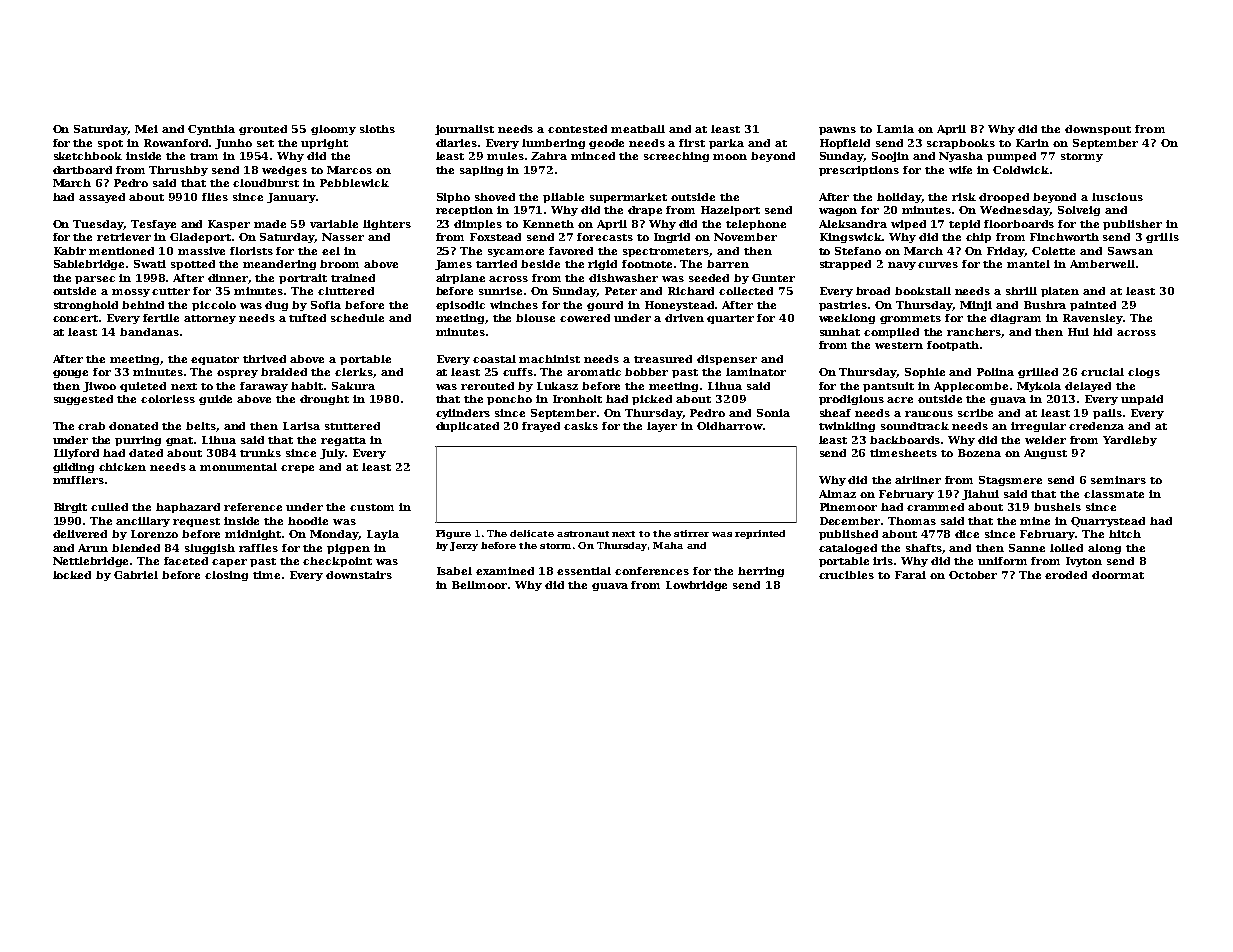 The height and width of the document is (952, 1233). I want to click on gloomy, so click(333, 130).
